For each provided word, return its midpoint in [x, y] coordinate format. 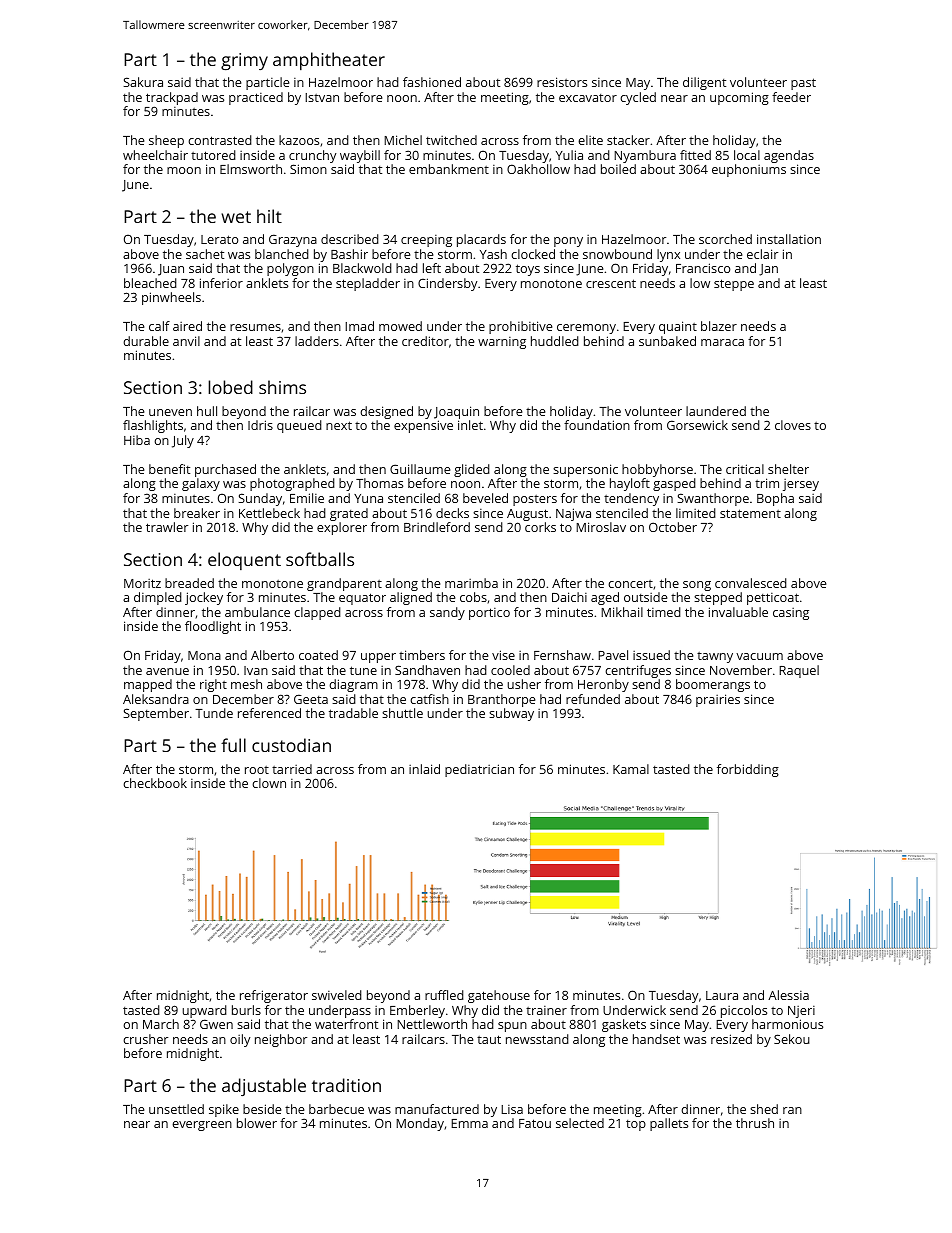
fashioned [432, 82]
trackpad [172, 98]
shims [282, 387]
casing [791, 614]
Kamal [631, 769]
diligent [704, 83]
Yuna [368, 498]
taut [489, 1039]
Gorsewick [697, 425]
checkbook [155, 783]
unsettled [176, 1109]
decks [452, 513]
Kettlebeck [269, 513]
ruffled [444, 995]
